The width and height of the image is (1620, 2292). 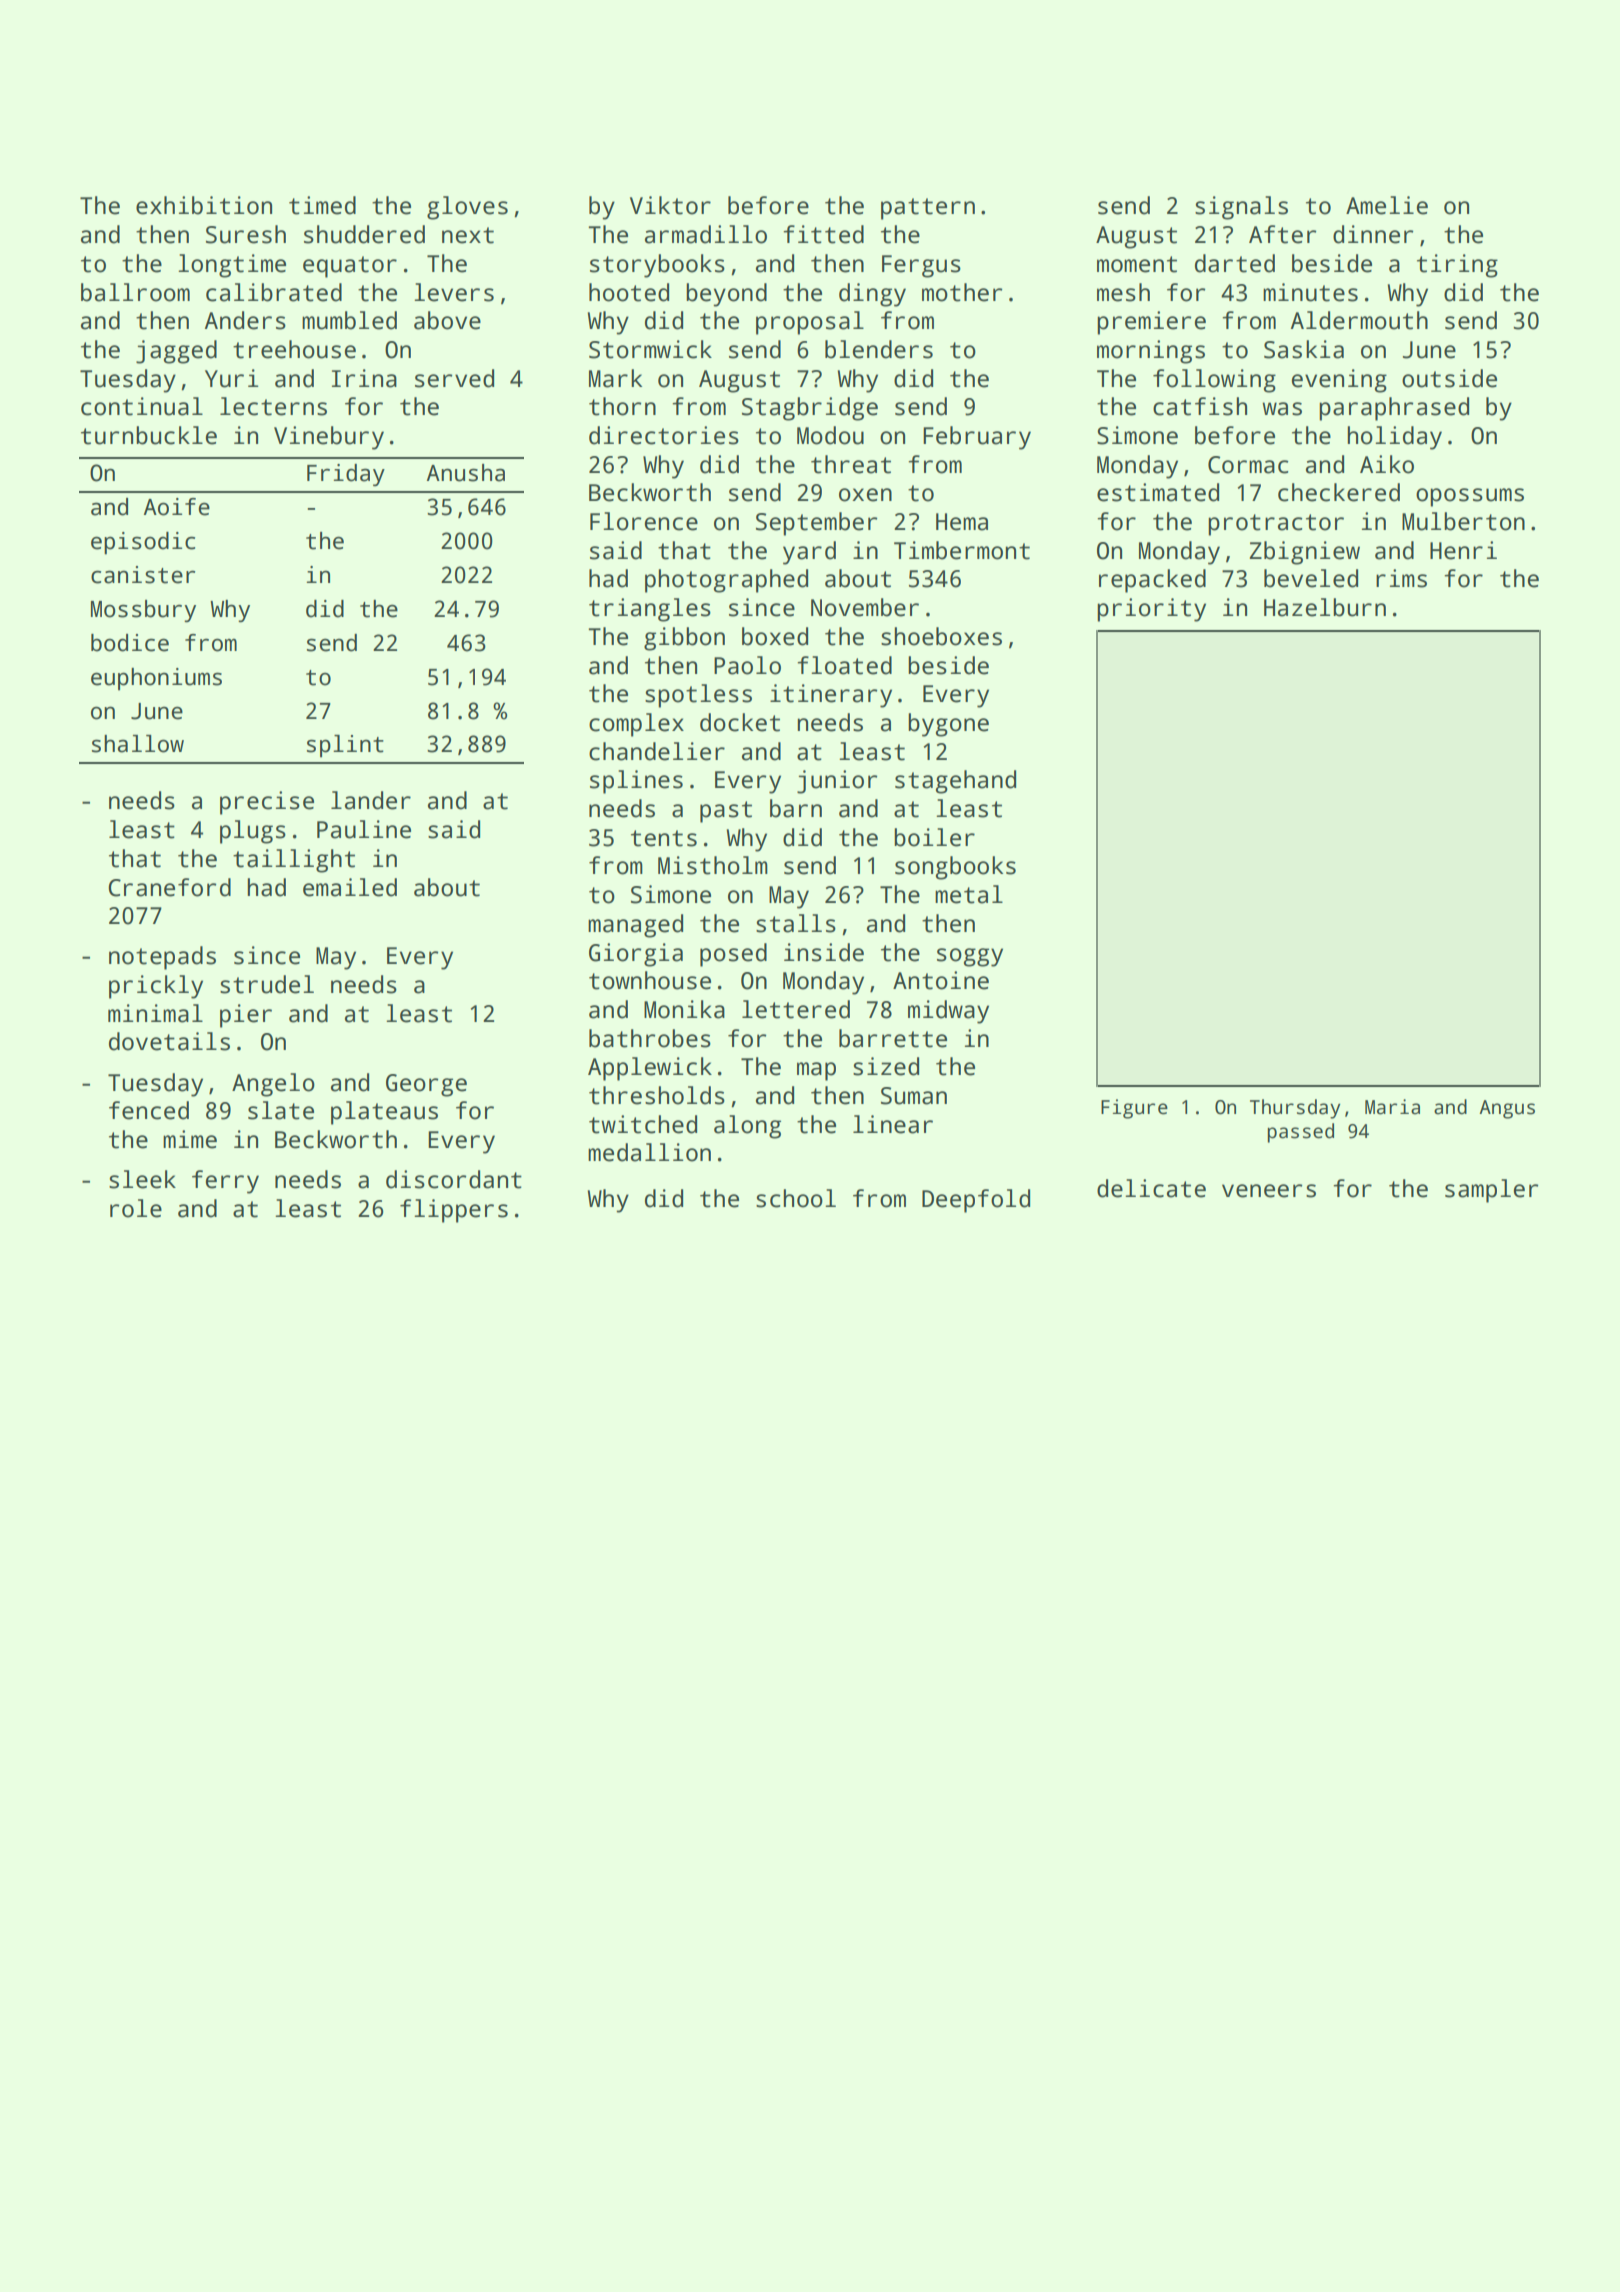 I want to click on Mossbury, so click(x=143, y=611).
